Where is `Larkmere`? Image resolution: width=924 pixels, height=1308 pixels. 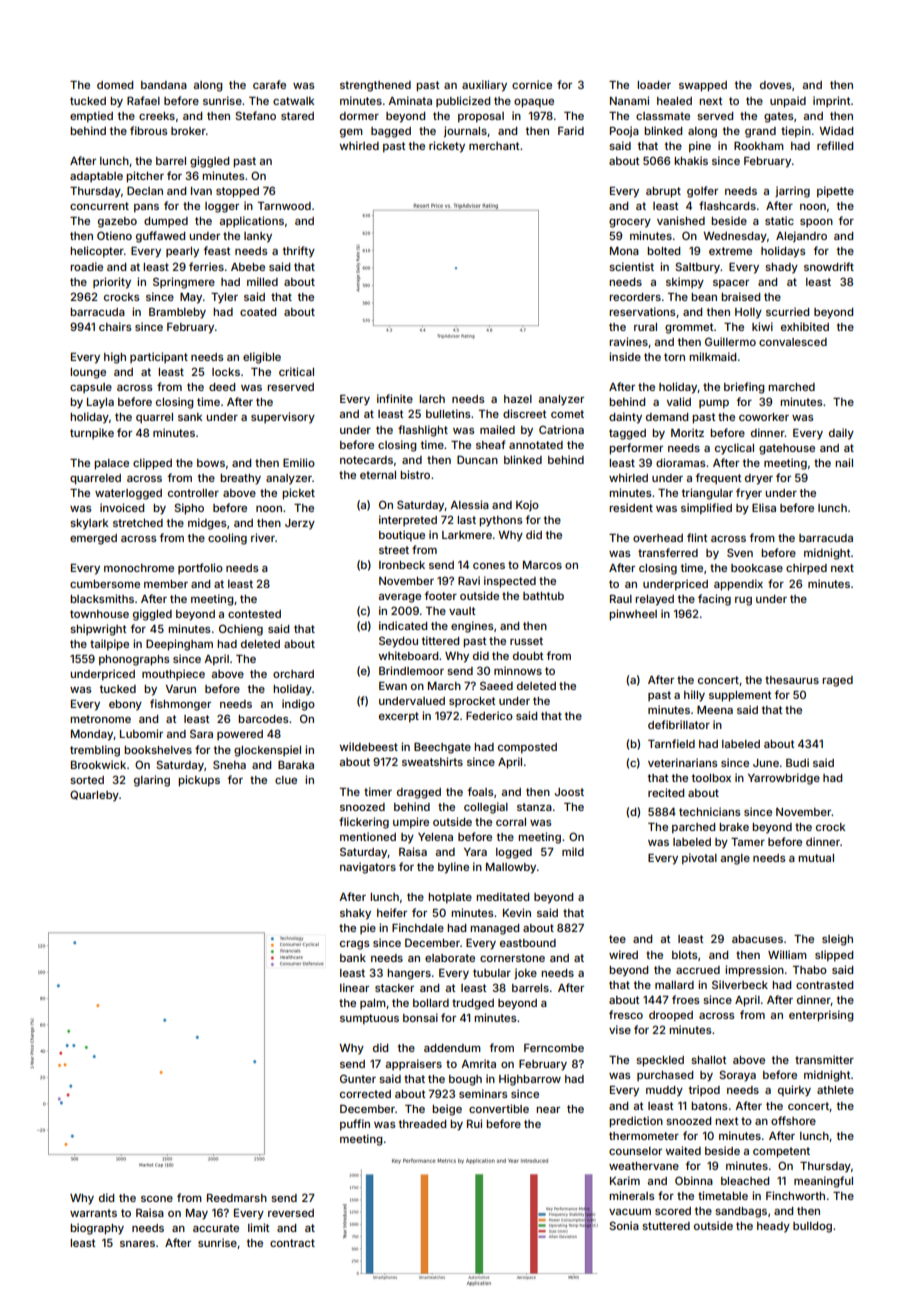
Larkmere is located at coordinates (467, 535).
